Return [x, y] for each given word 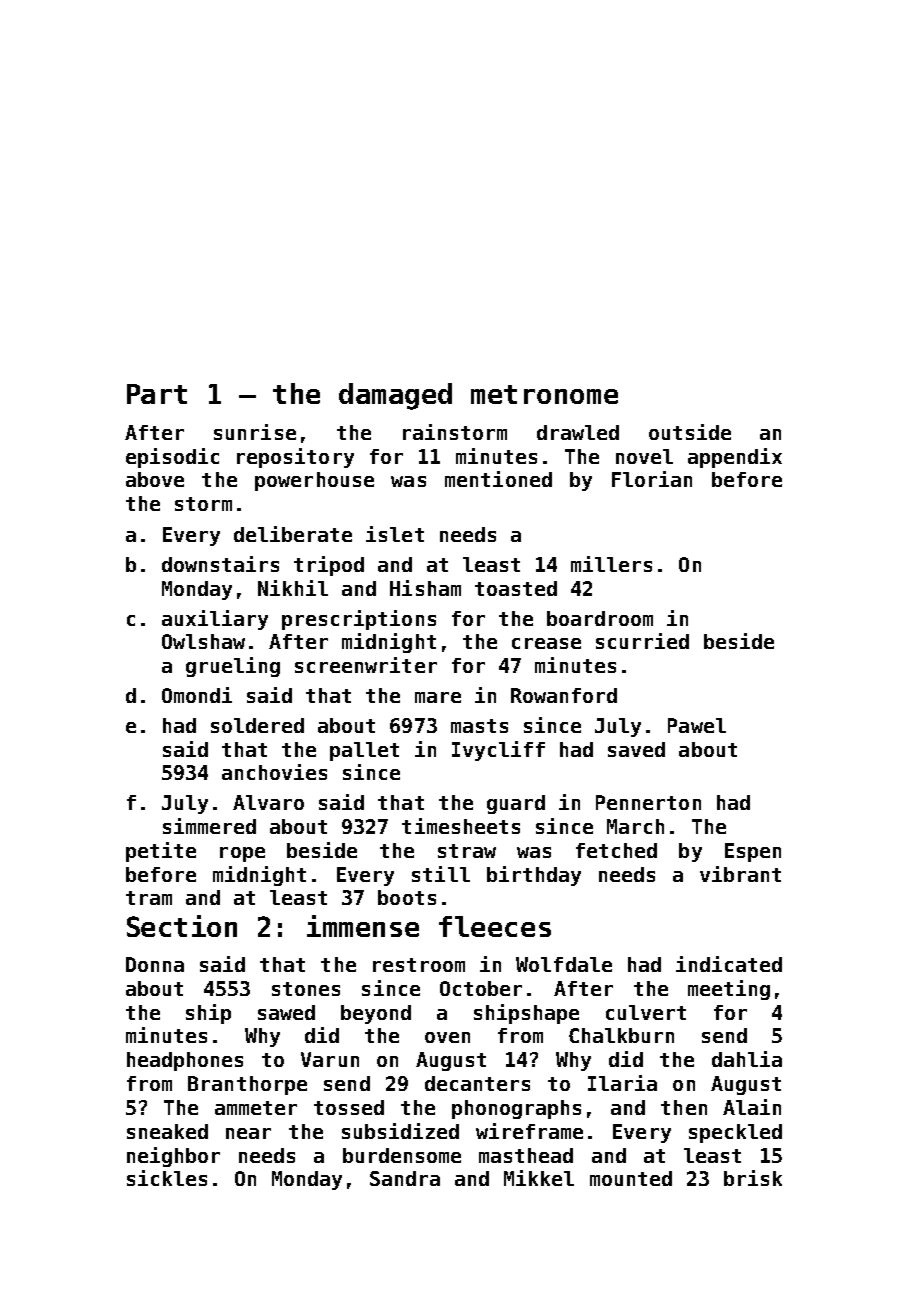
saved [636, 749]
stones [306, 989]
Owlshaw [203, 641]
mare [438, 697]
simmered [209, 826]
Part [157, 394]
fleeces [495, 926]
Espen [753, 852]
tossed [349, 1107]
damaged [395, 396]
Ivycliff [498, 751]
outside [690, 432]
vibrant [740, 874]
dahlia [747, 1059]
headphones [185, 1061]
